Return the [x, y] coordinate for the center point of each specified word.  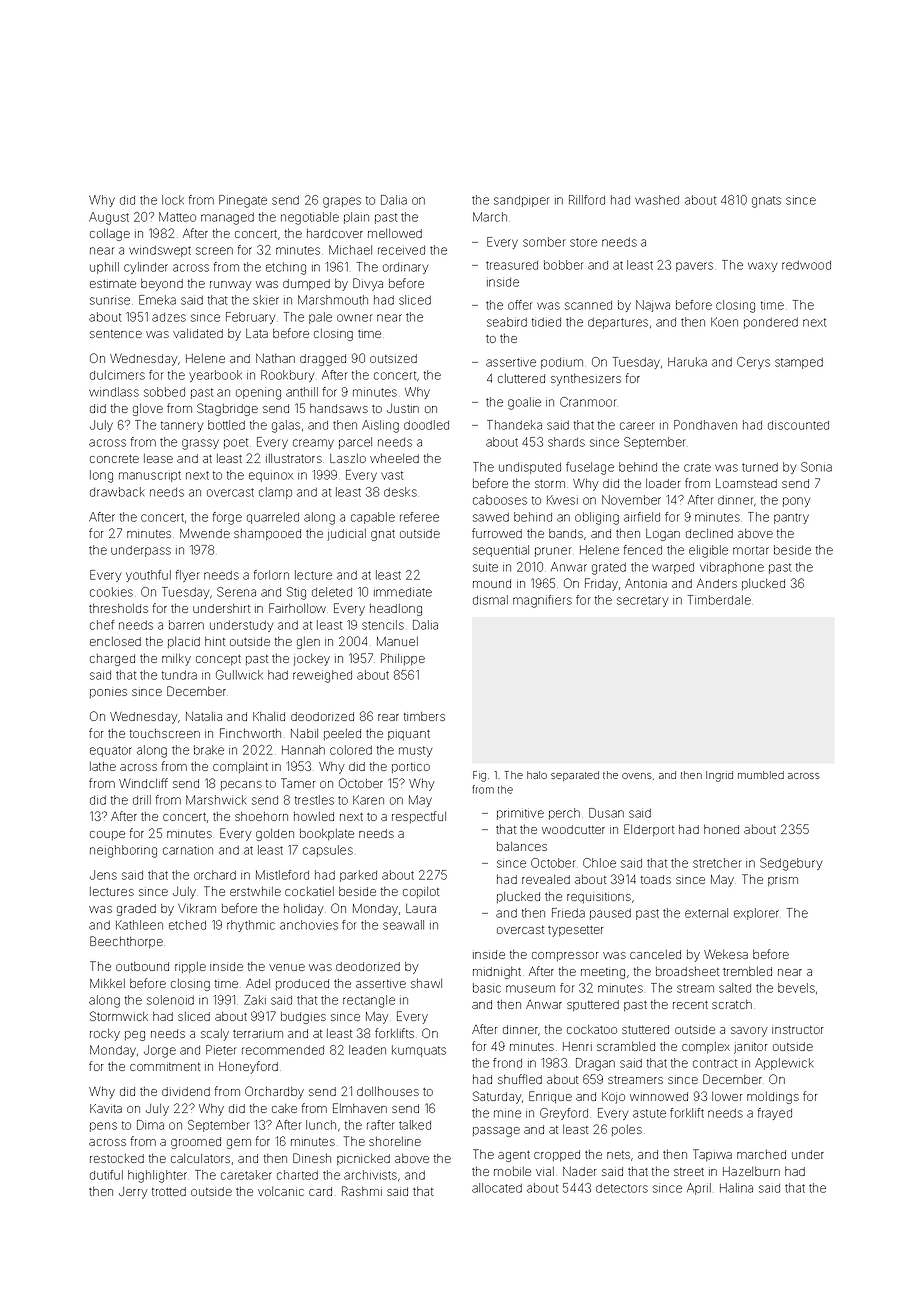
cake [284, 1108]
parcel [355, 443]
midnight [497, 973]
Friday [601, 584]
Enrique [550, 1097]
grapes [342, 202]
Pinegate [243, 201]
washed [657, 200]
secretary [642, 601]
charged [112, 660]
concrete [114, 459]
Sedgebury [791, 864]
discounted [798, 425]
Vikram [197, 908]
